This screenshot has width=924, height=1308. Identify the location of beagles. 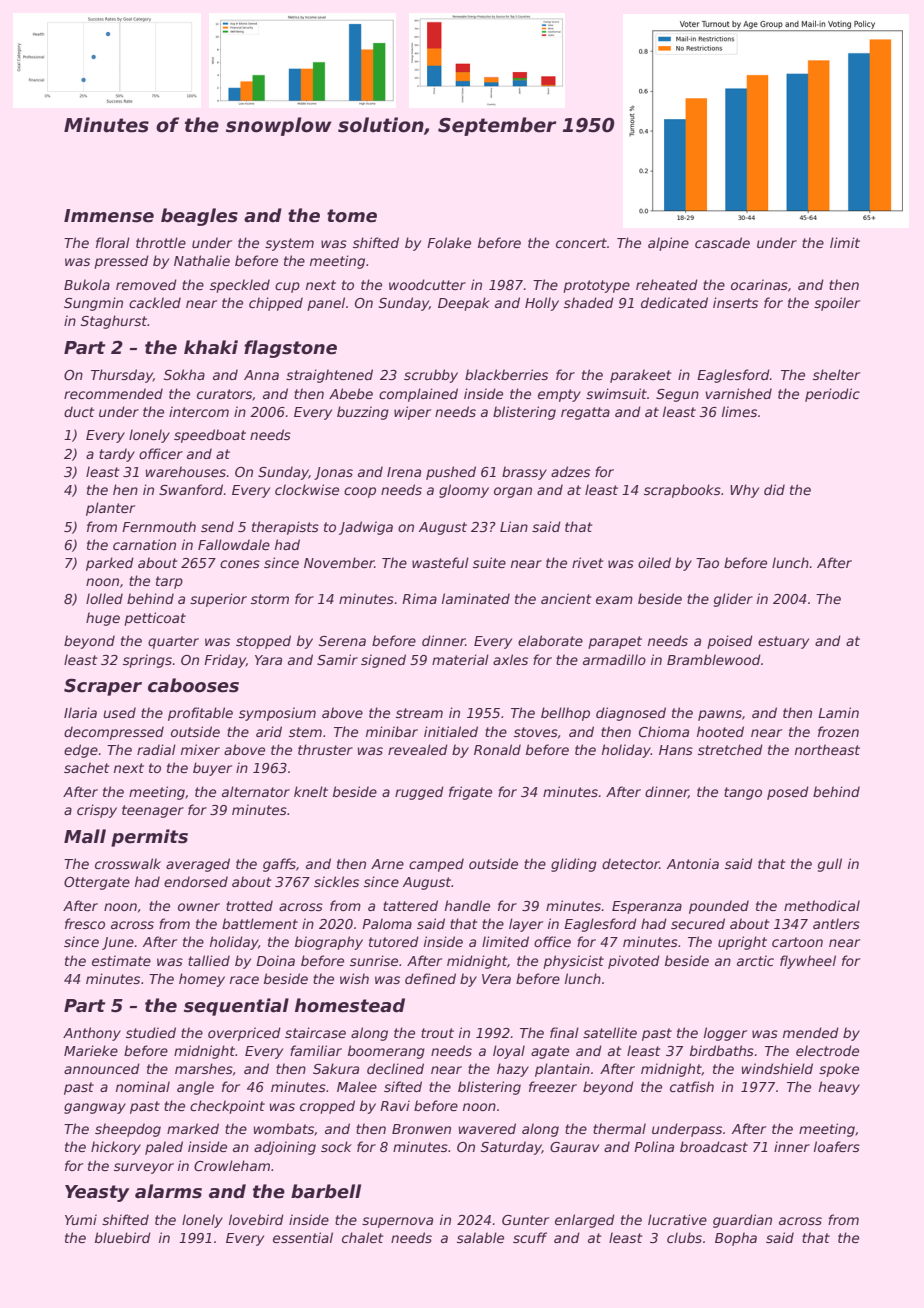
(199, 217).
